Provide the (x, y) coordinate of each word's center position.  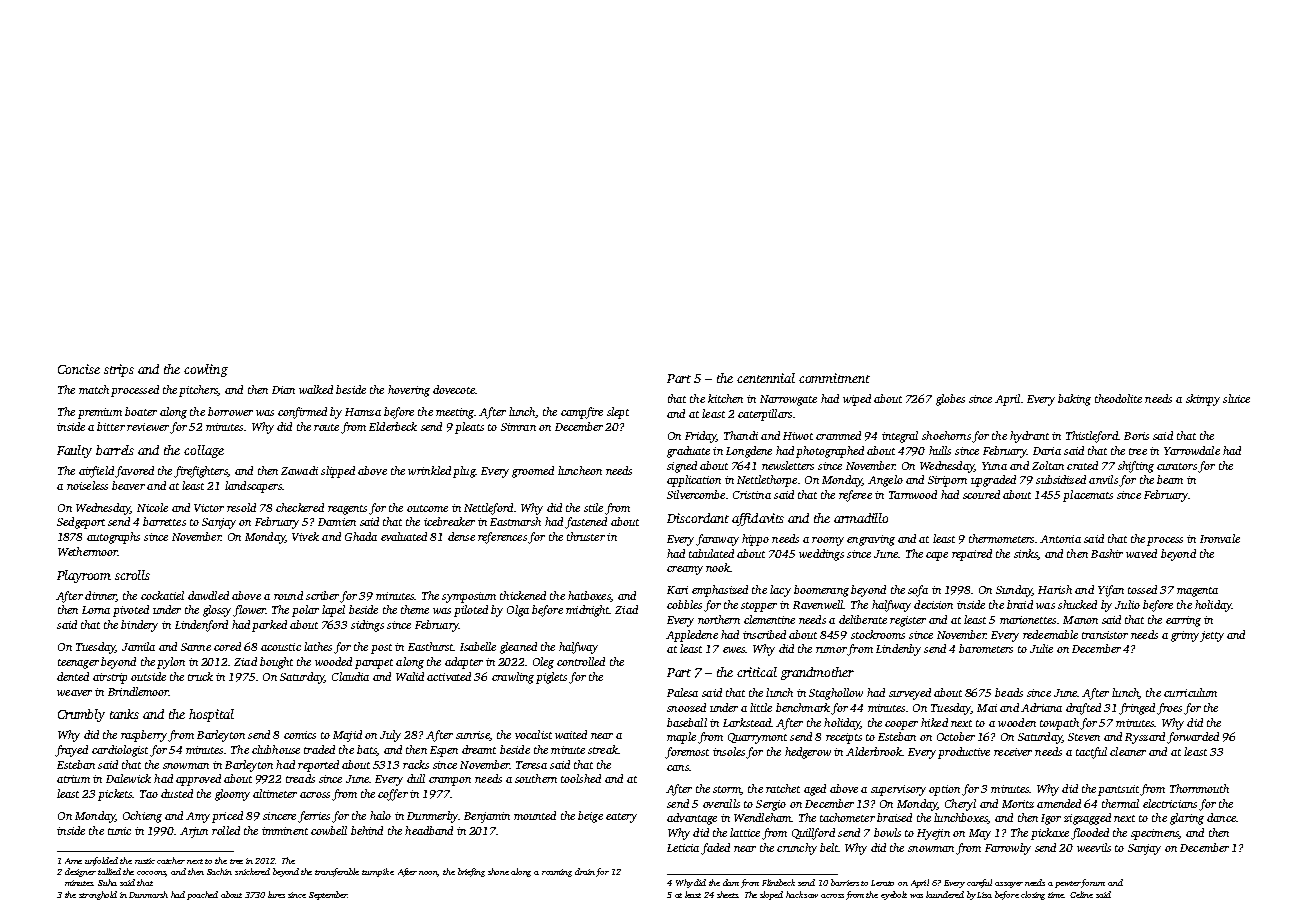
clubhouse (276, 749)
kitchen (725, 398)
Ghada (361, 536)
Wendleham (762, 817)
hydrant (1029, 437)
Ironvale (1220, 538)
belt (829, 847)
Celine (1081, 894)
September (328, 895)
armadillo (861, 518)
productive (964, 753)
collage (204, 451)
